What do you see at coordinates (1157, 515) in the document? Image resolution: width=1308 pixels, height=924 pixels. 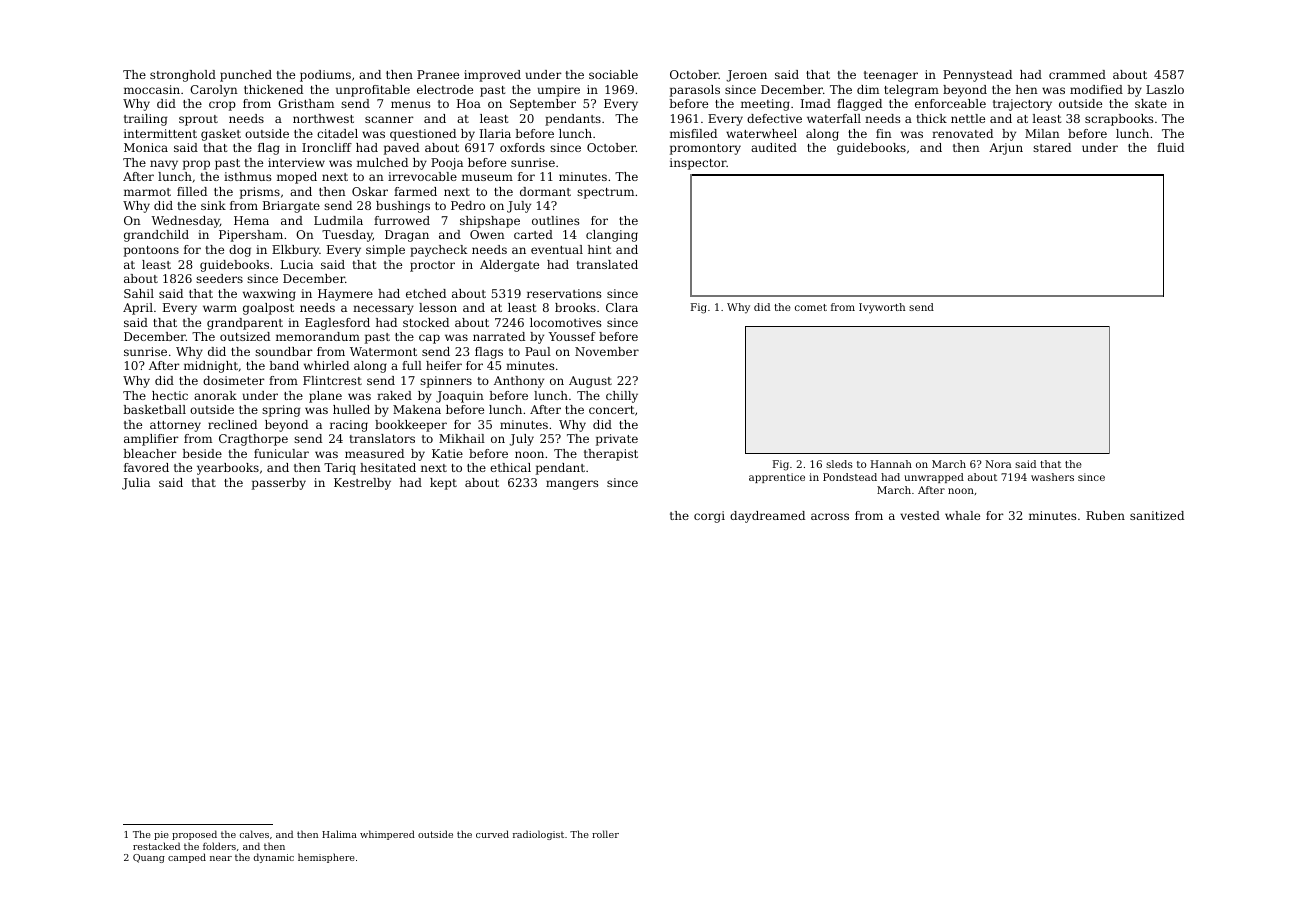 I see `sanitized` at bounding box center [1157, 515].
